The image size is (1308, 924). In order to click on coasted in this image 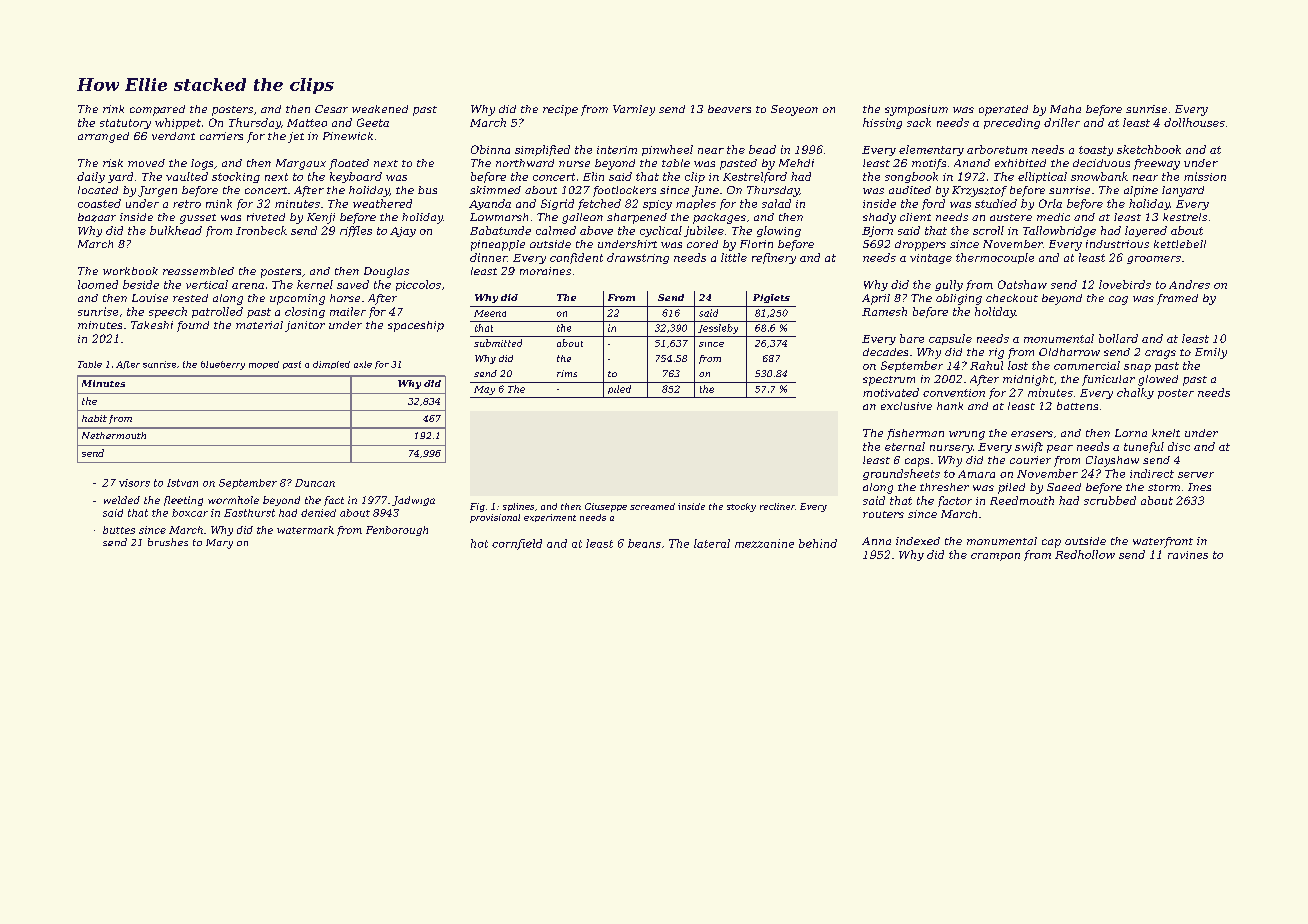, I will do `click(99, 203)`.
